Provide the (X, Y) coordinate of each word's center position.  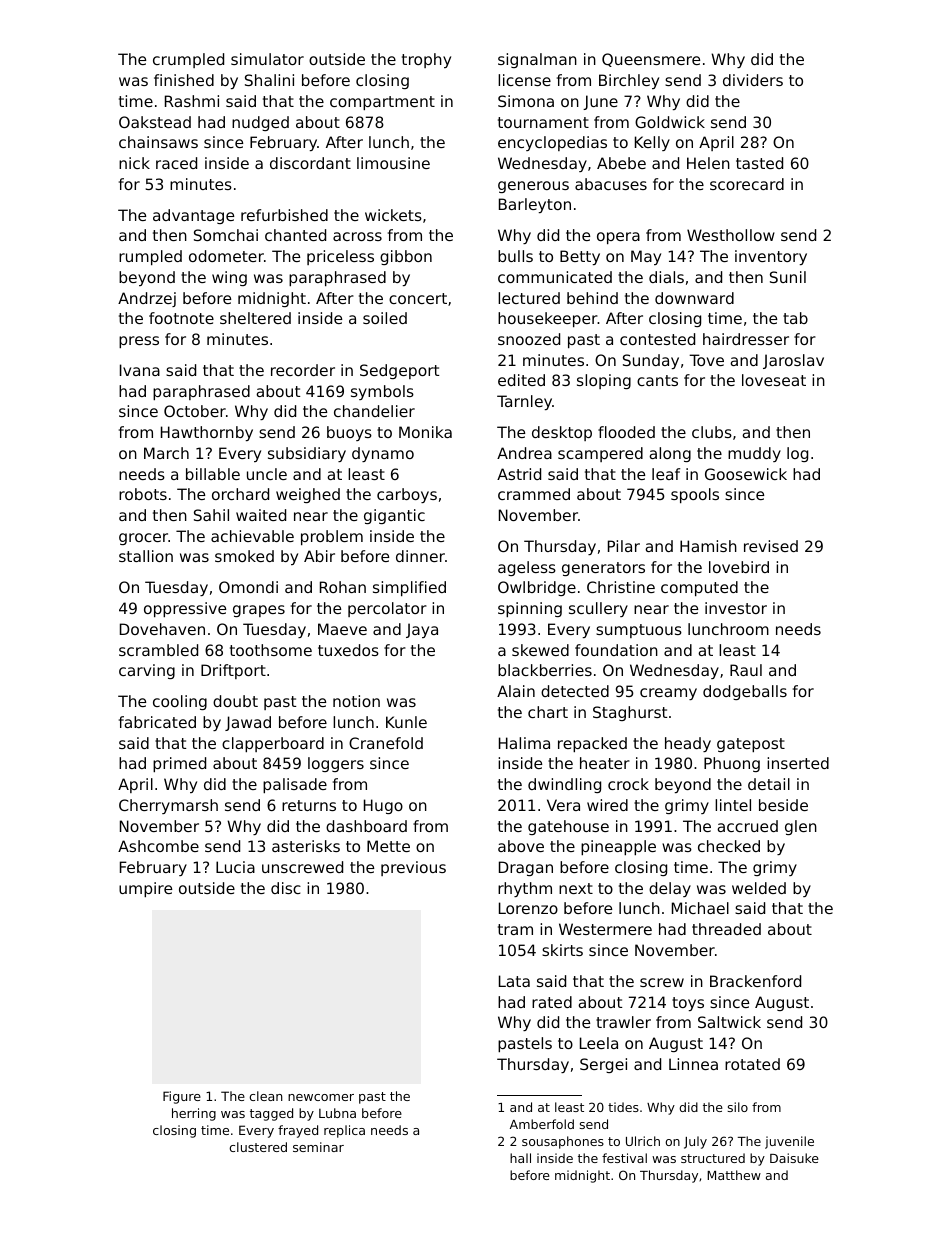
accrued (747, 826)
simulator (267, 59)
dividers (753, 80)
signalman (537, 60)
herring (194, 1114)
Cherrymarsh (168, 806)
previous (413, 868)
